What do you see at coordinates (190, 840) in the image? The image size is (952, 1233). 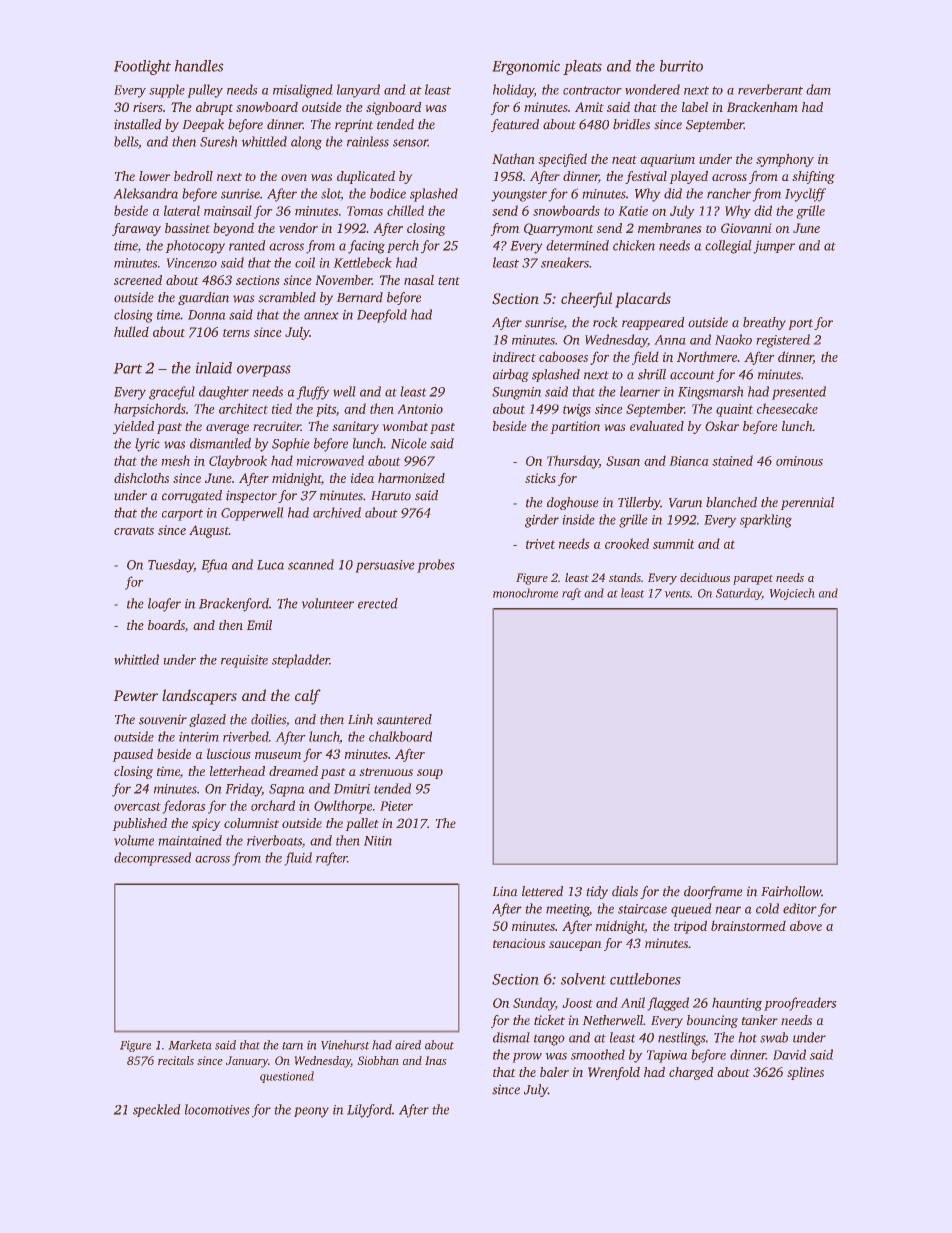 I see `maintained` at bounding box center [190, 840].
